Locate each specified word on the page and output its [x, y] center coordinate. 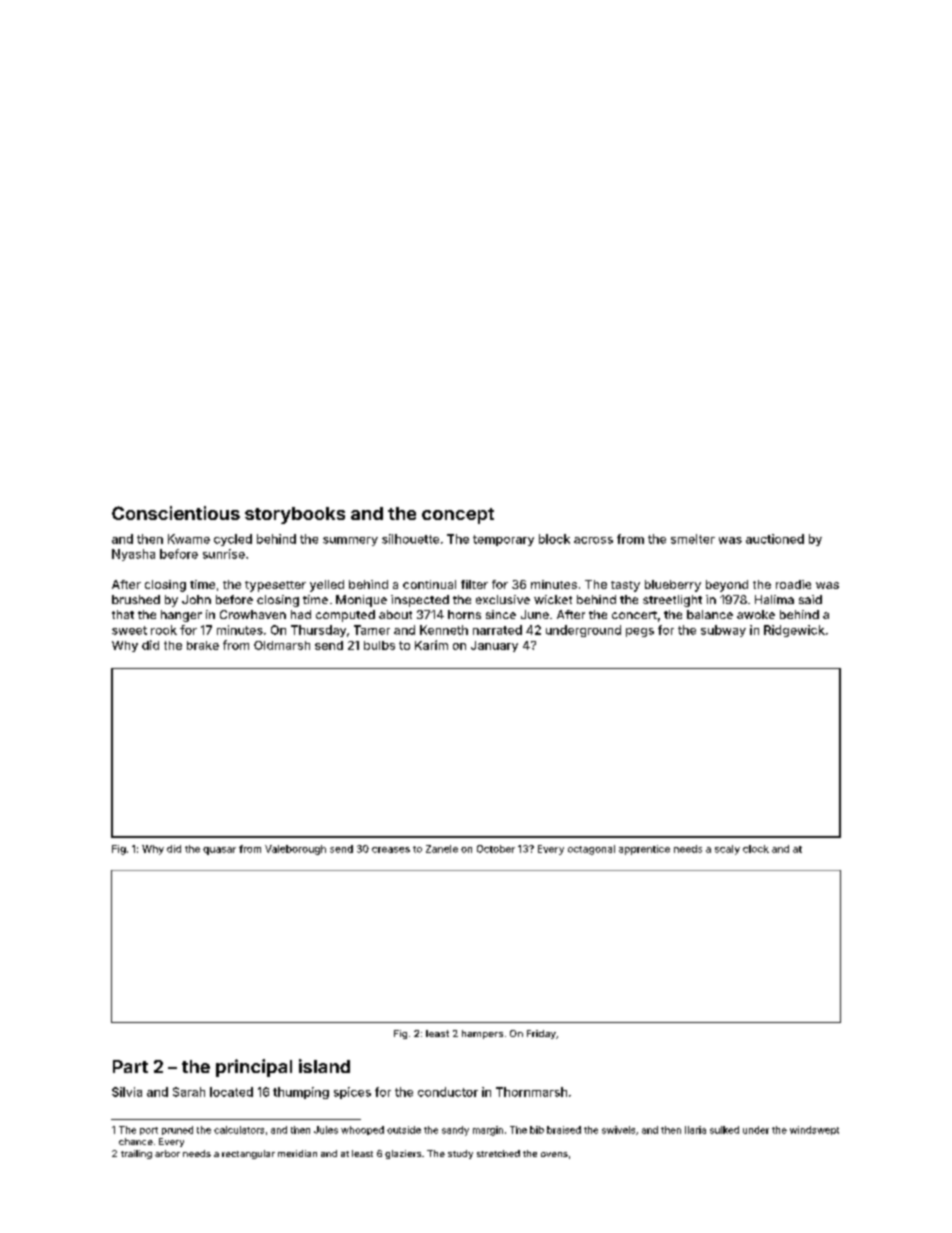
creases [391, 850]
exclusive [503, 599]
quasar [219, 851]
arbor [167, 1153]
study [460, 1154]
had [301, 614]
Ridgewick [794, 631]
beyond [727, 586]
